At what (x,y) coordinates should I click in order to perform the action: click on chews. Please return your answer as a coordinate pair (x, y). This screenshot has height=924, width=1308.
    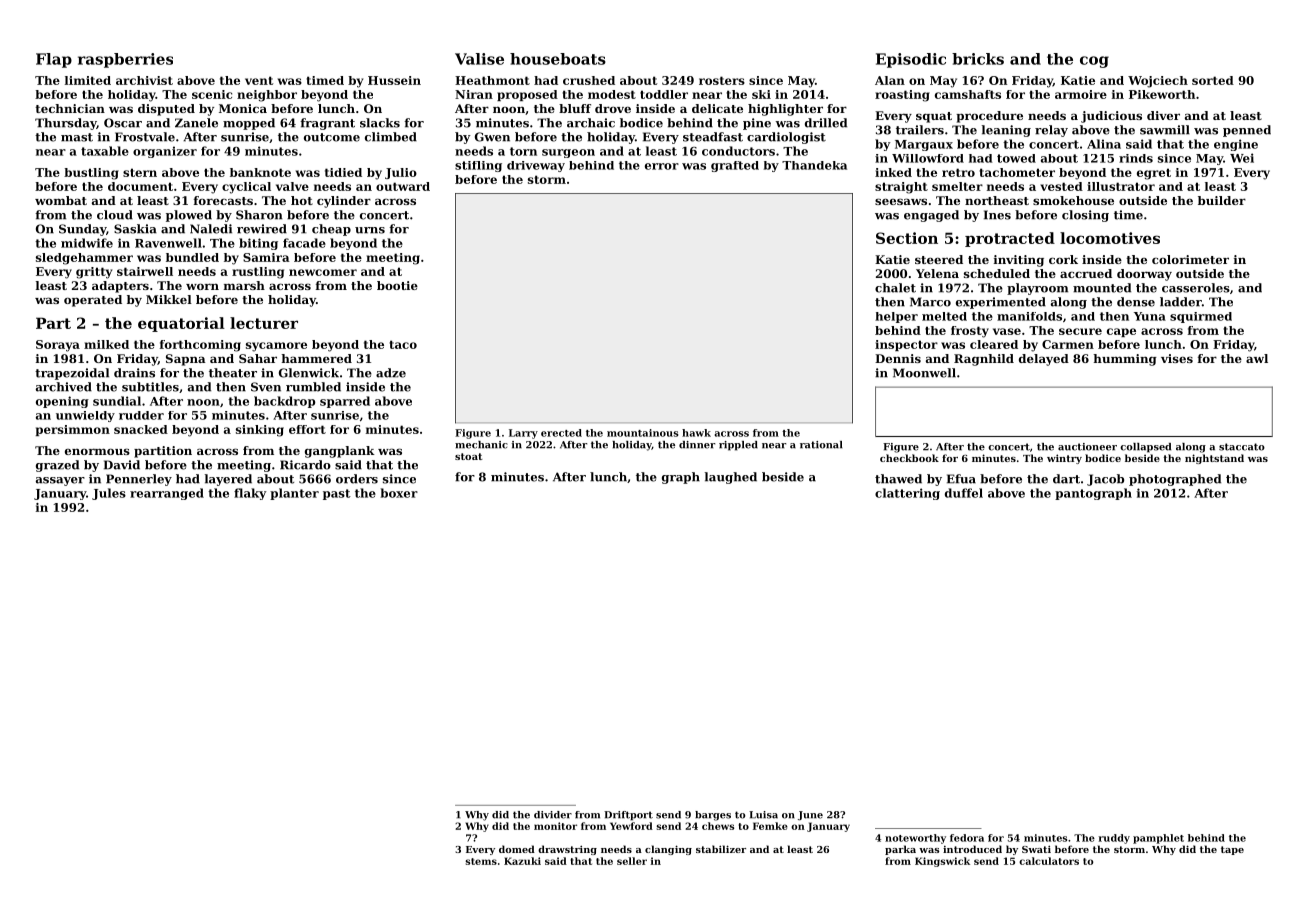
    Looking at the image, I should click on (718, 826).
